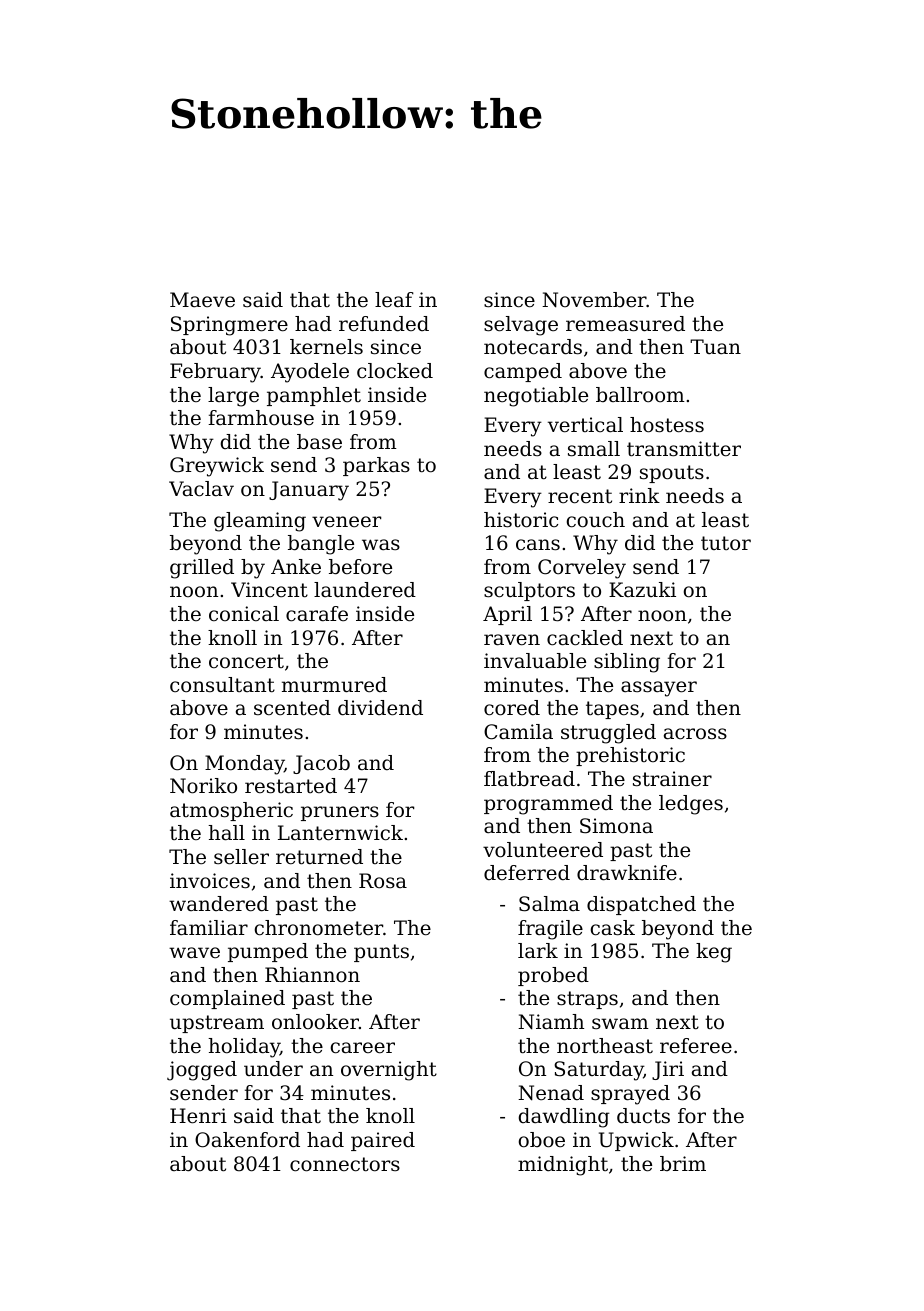 Image resolution: width=924 pixels, height=1311 pixels. I want to click on onlooker, so click(315, 1022).
